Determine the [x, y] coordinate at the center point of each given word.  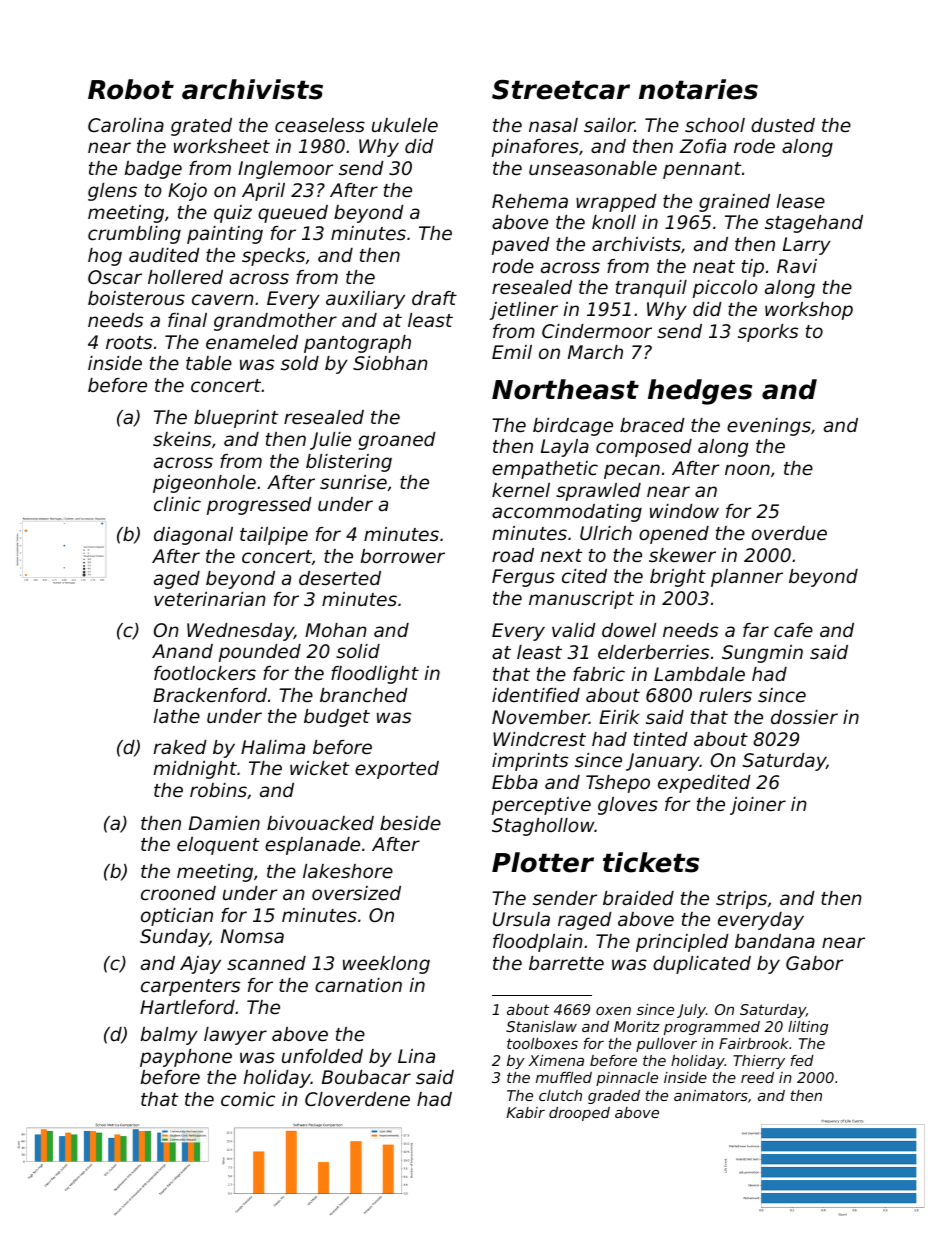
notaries [698, 89]
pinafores [535, 148]
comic [248, 1099]
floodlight [375, 675]
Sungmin [762, 654]
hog [105, 257]
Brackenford [210, 695]
